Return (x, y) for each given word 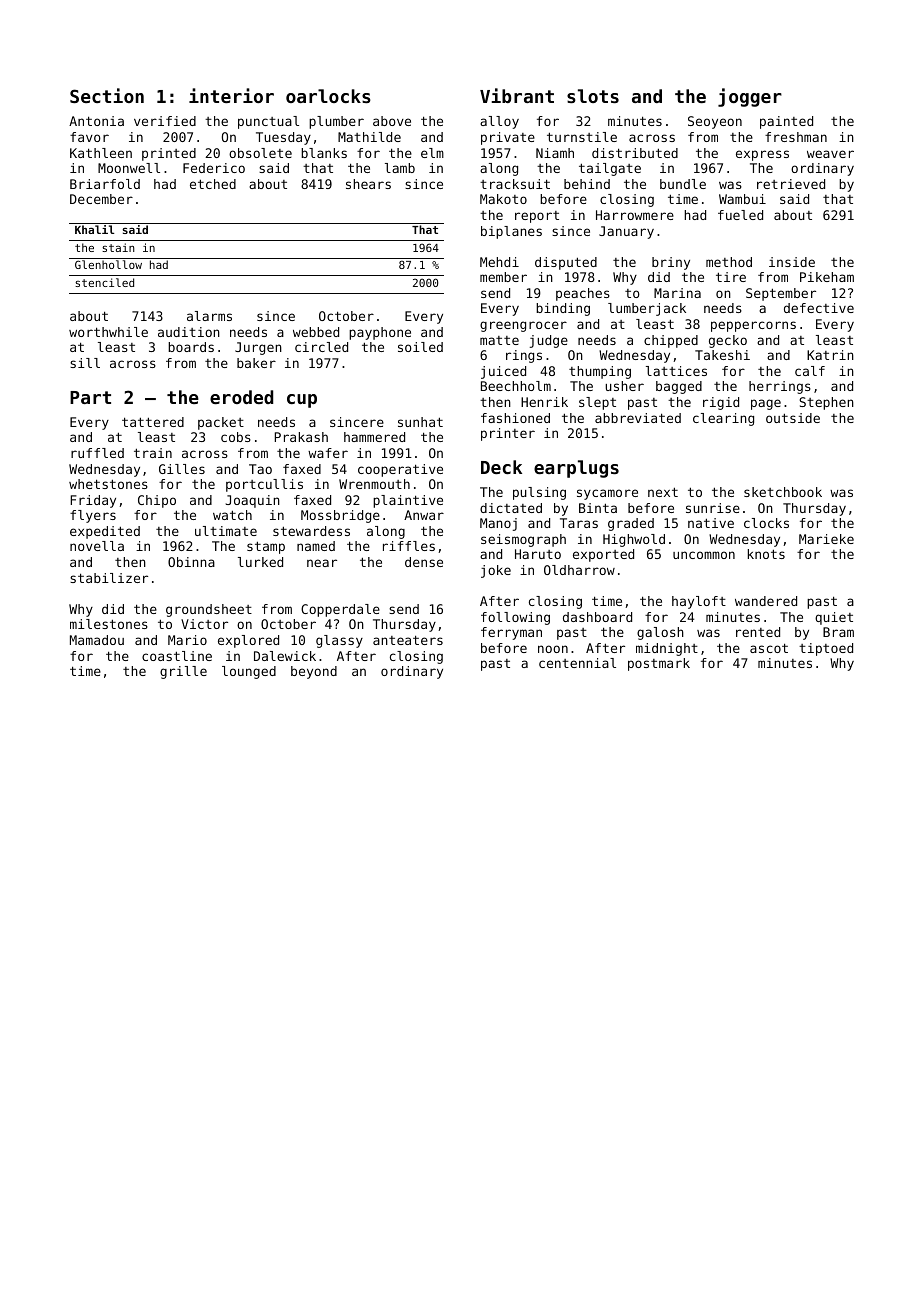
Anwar (424, 515)
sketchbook (783, 492)
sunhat (420, 422)
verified (165, 121)
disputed (566, 263)
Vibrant (517, 95)
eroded (241, 397)
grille (183, 672)
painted (786, 122)
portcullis (264, 485)
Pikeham (827, 277)
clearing (723, 419)
